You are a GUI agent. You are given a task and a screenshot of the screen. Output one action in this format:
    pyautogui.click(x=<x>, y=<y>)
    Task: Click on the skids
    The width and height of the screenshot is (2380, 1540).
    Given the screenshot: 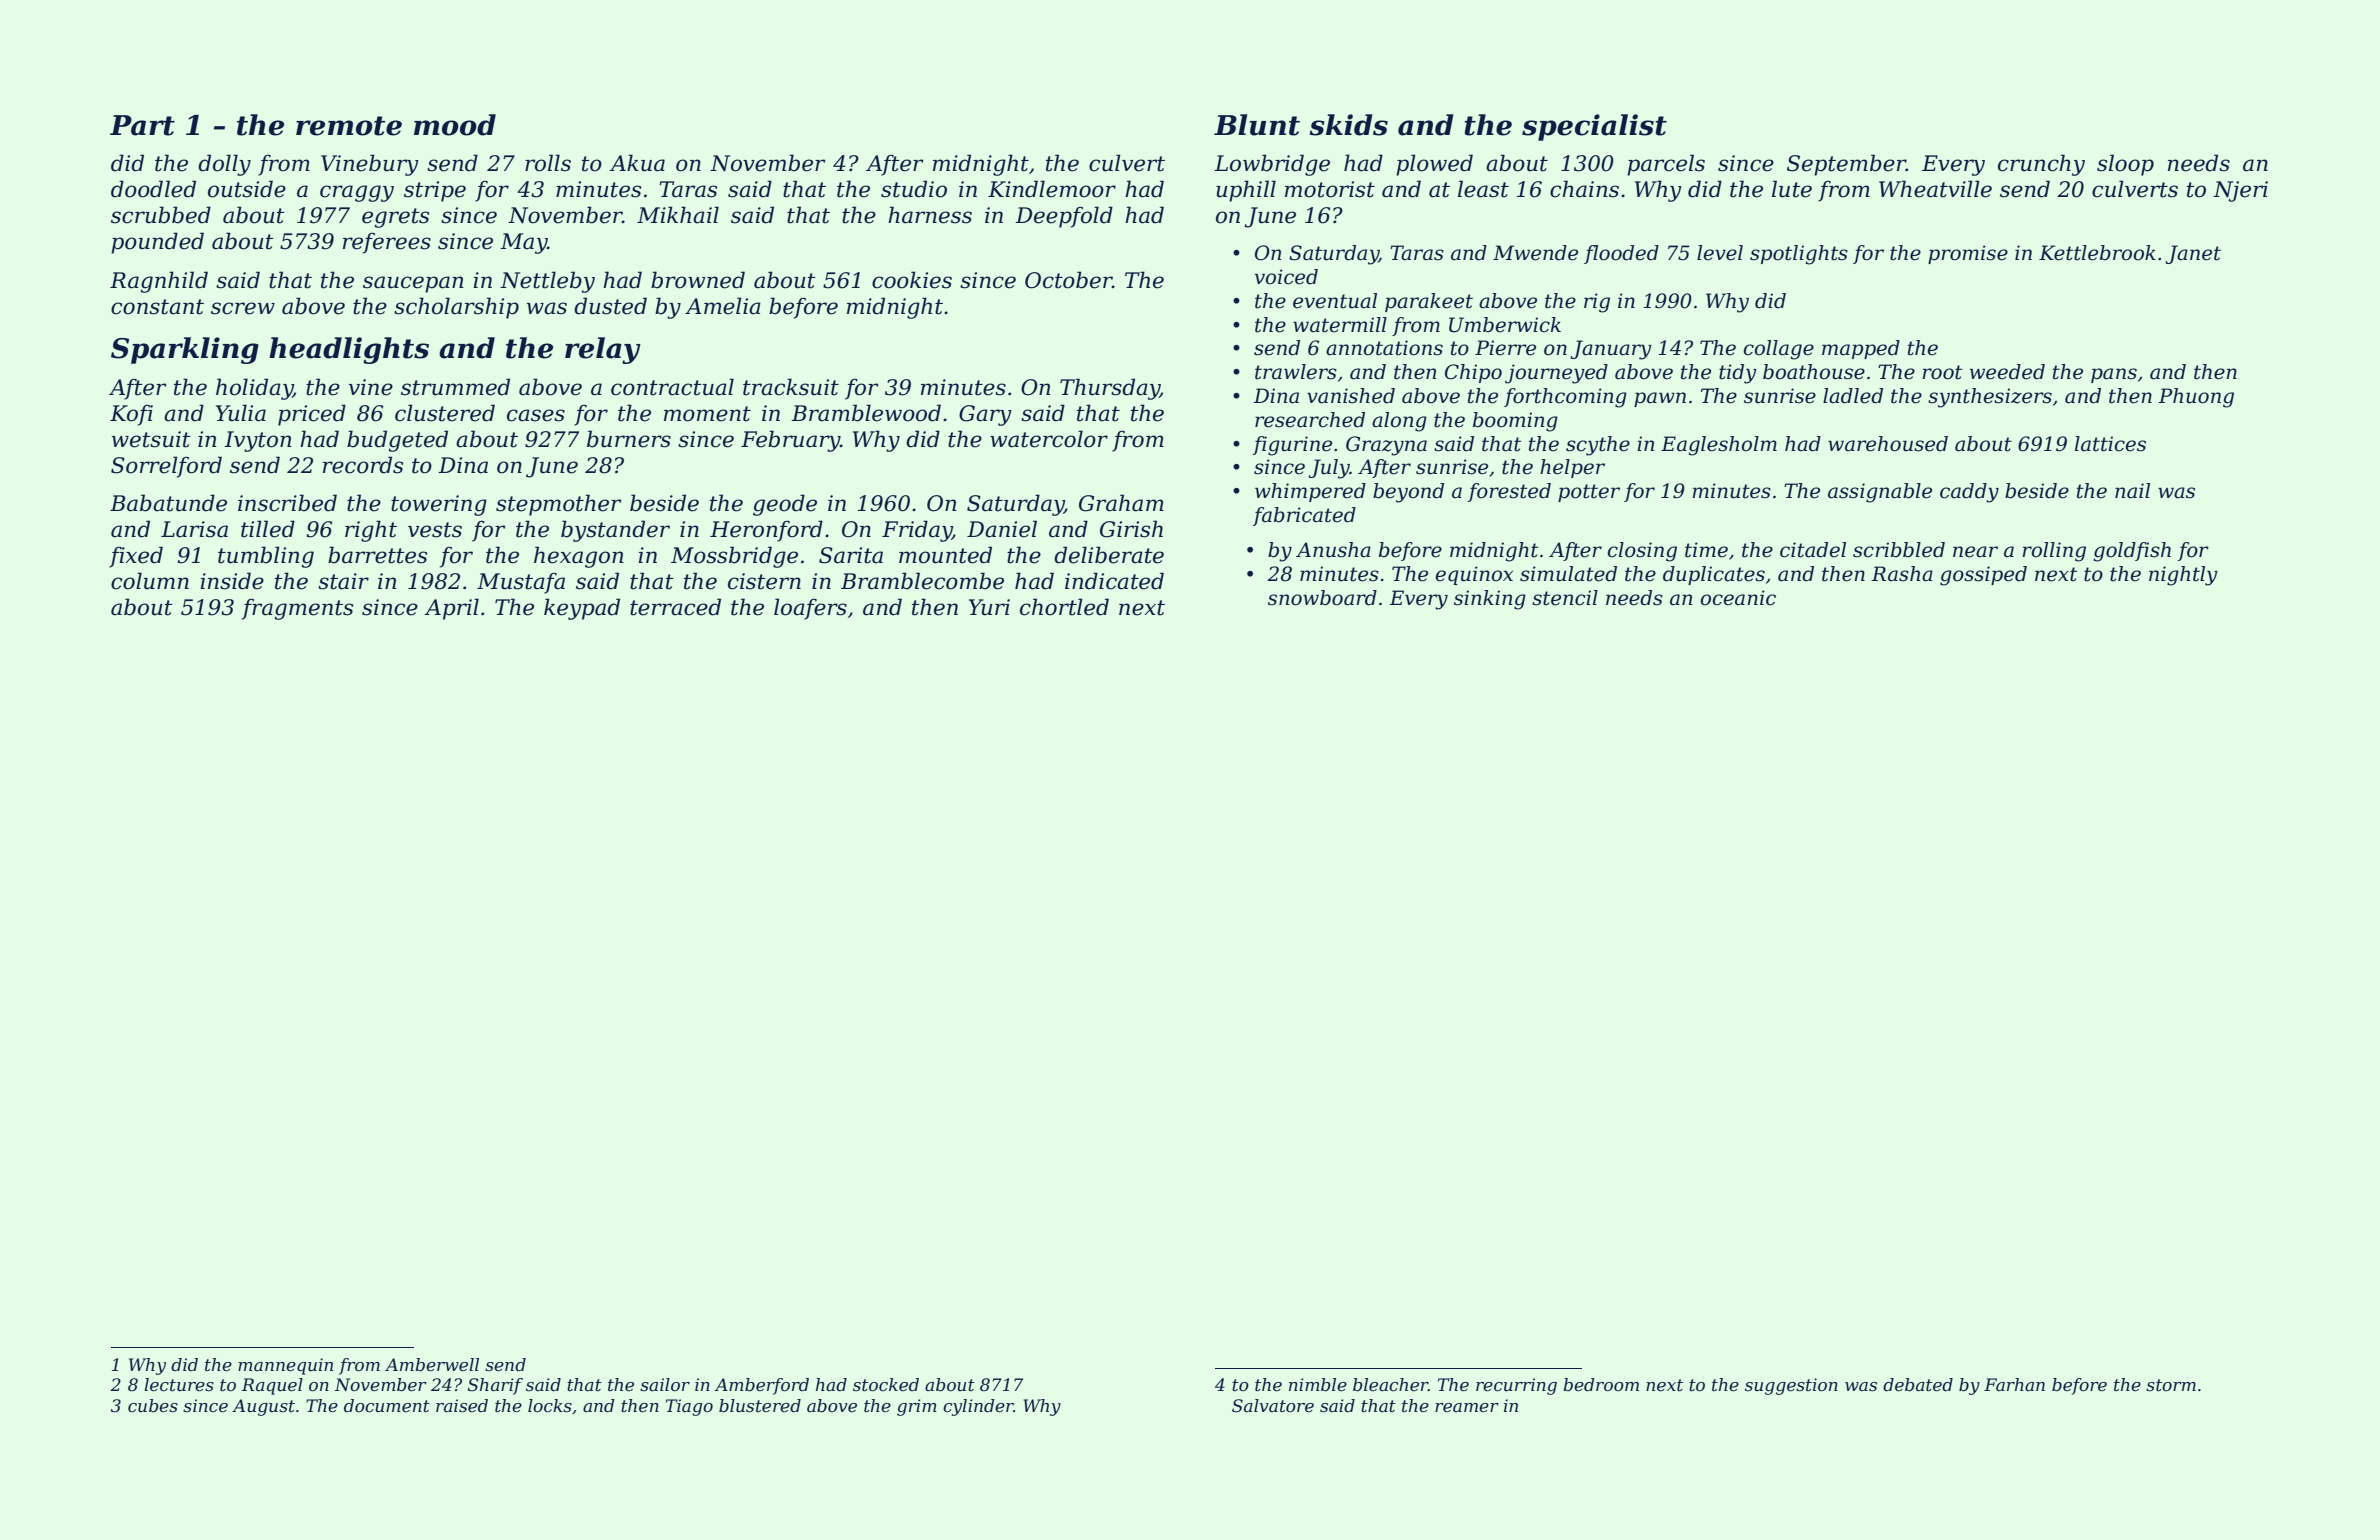 What is the action you would take?
    pyautogui.click(x=1349, y=125)
